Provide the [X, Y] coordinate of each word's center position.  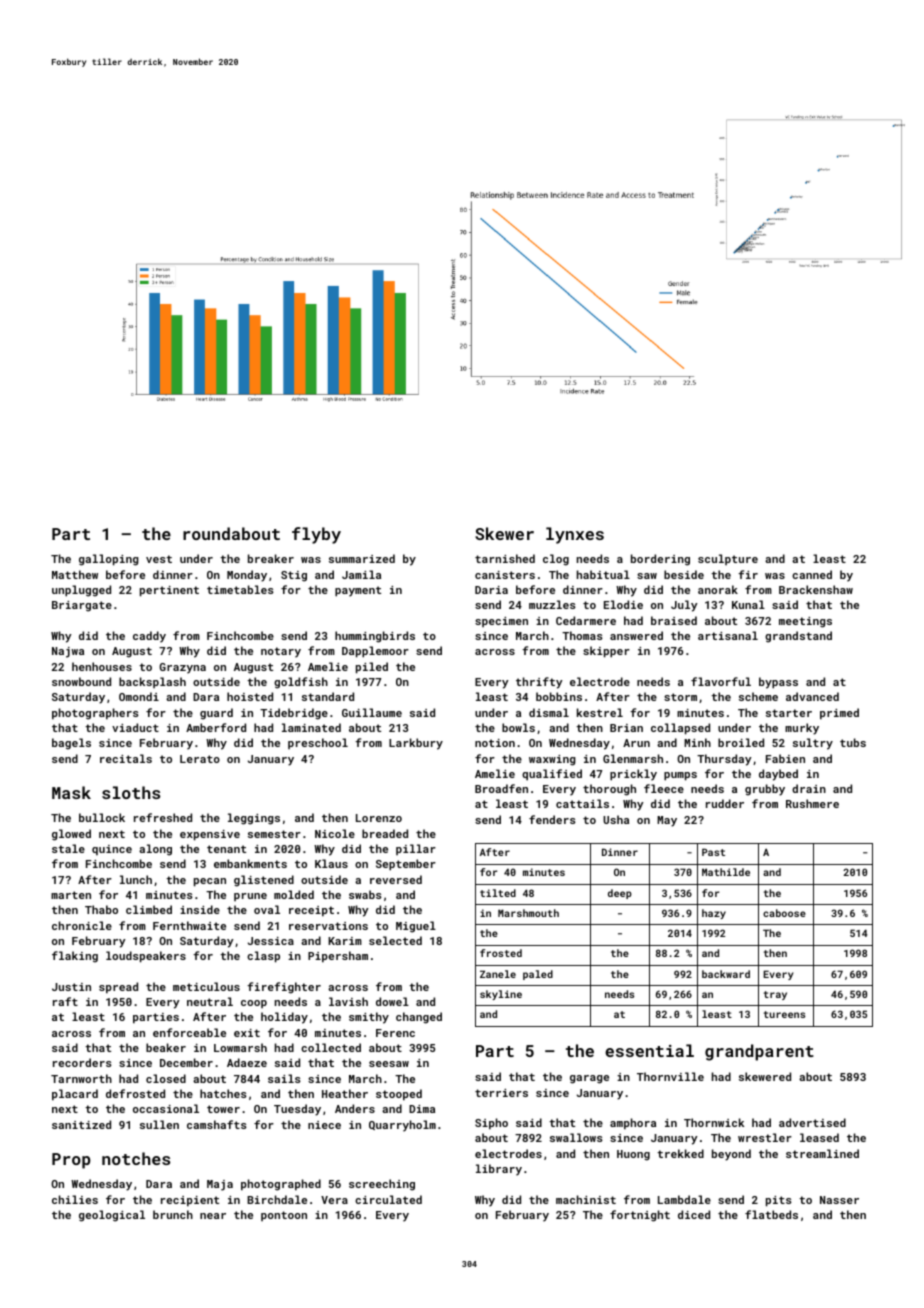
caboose [784, 913]
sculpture [728, 559]
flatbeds [771, 1214]
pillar [416, 849]
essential [649, 1050]
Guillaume [372, 712]
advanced [812, 696]
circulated [388, 1199]
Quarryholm [402, 1126]
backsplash [152, 682]
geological [112, 1216]
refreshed [163, 817]
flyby [316, 535]
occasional [166, 1108]
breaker [271, 558]
